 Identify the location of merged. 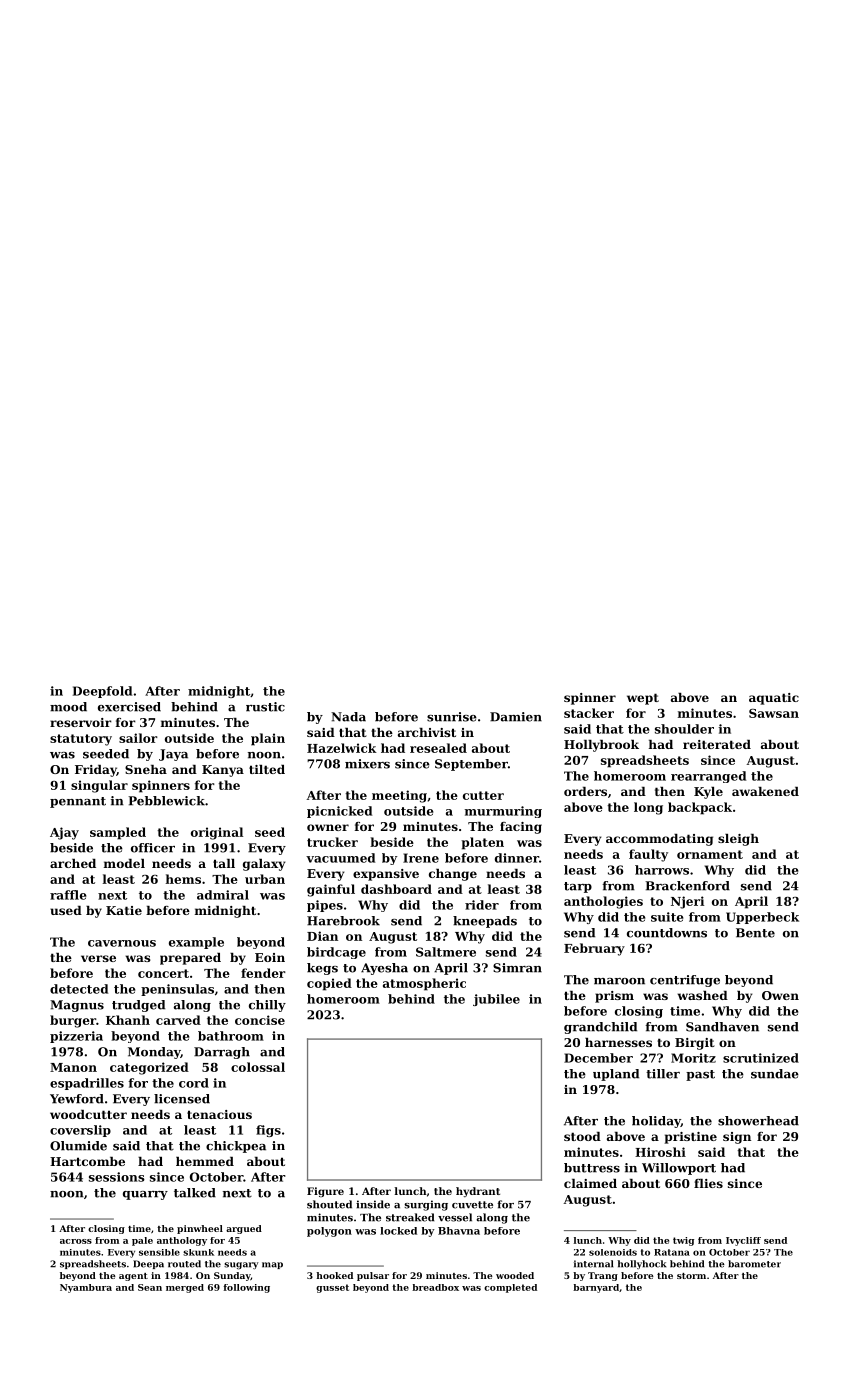
(185, 1288).
